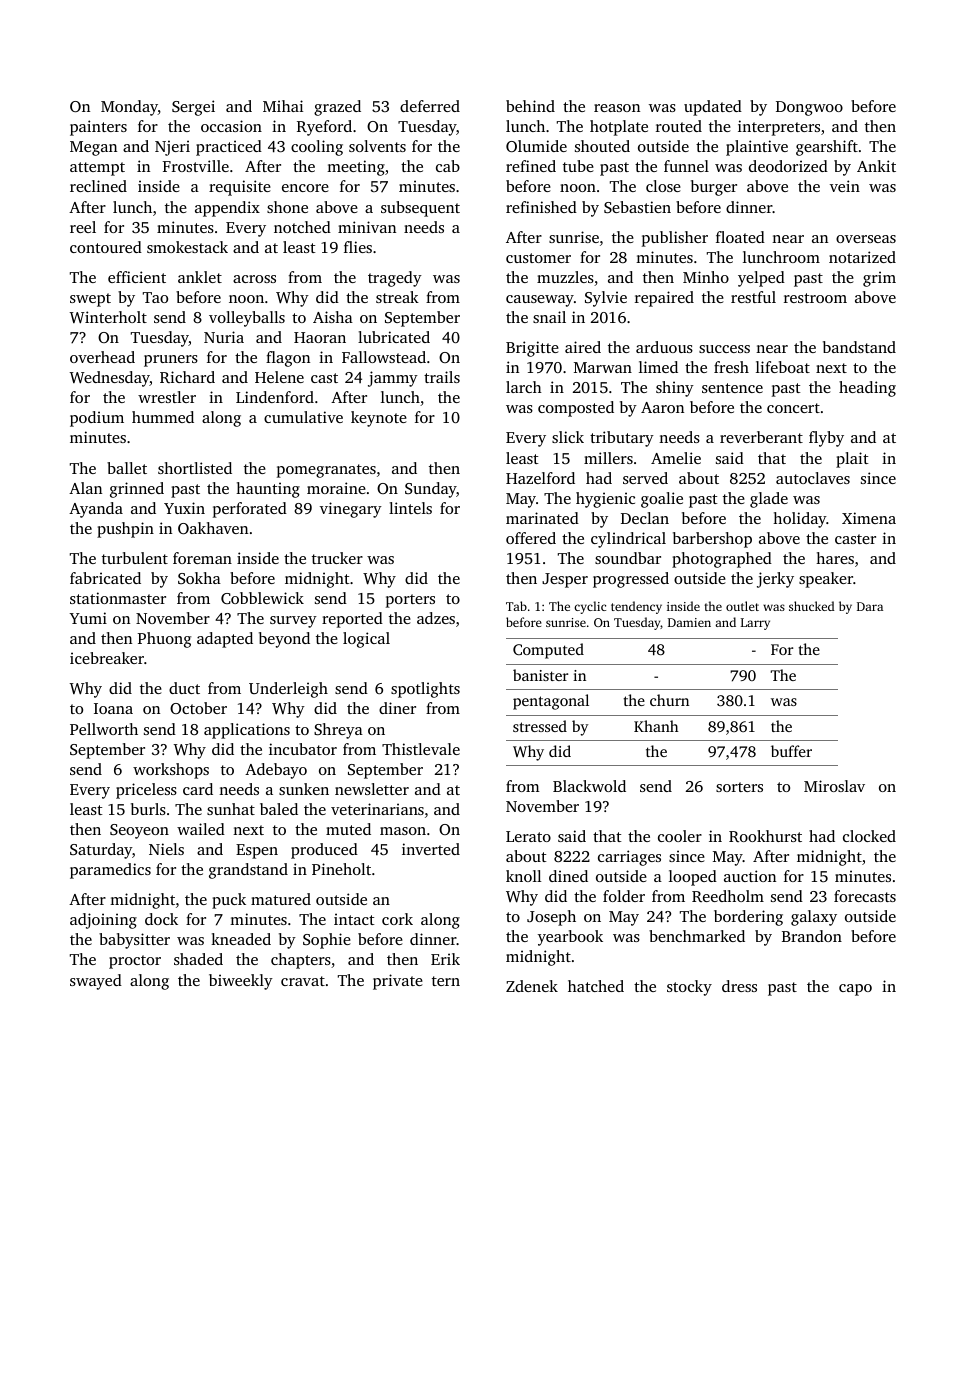  Describe the element at coordinates (98, 128) in the screenshot. I see `painters` at that location.
